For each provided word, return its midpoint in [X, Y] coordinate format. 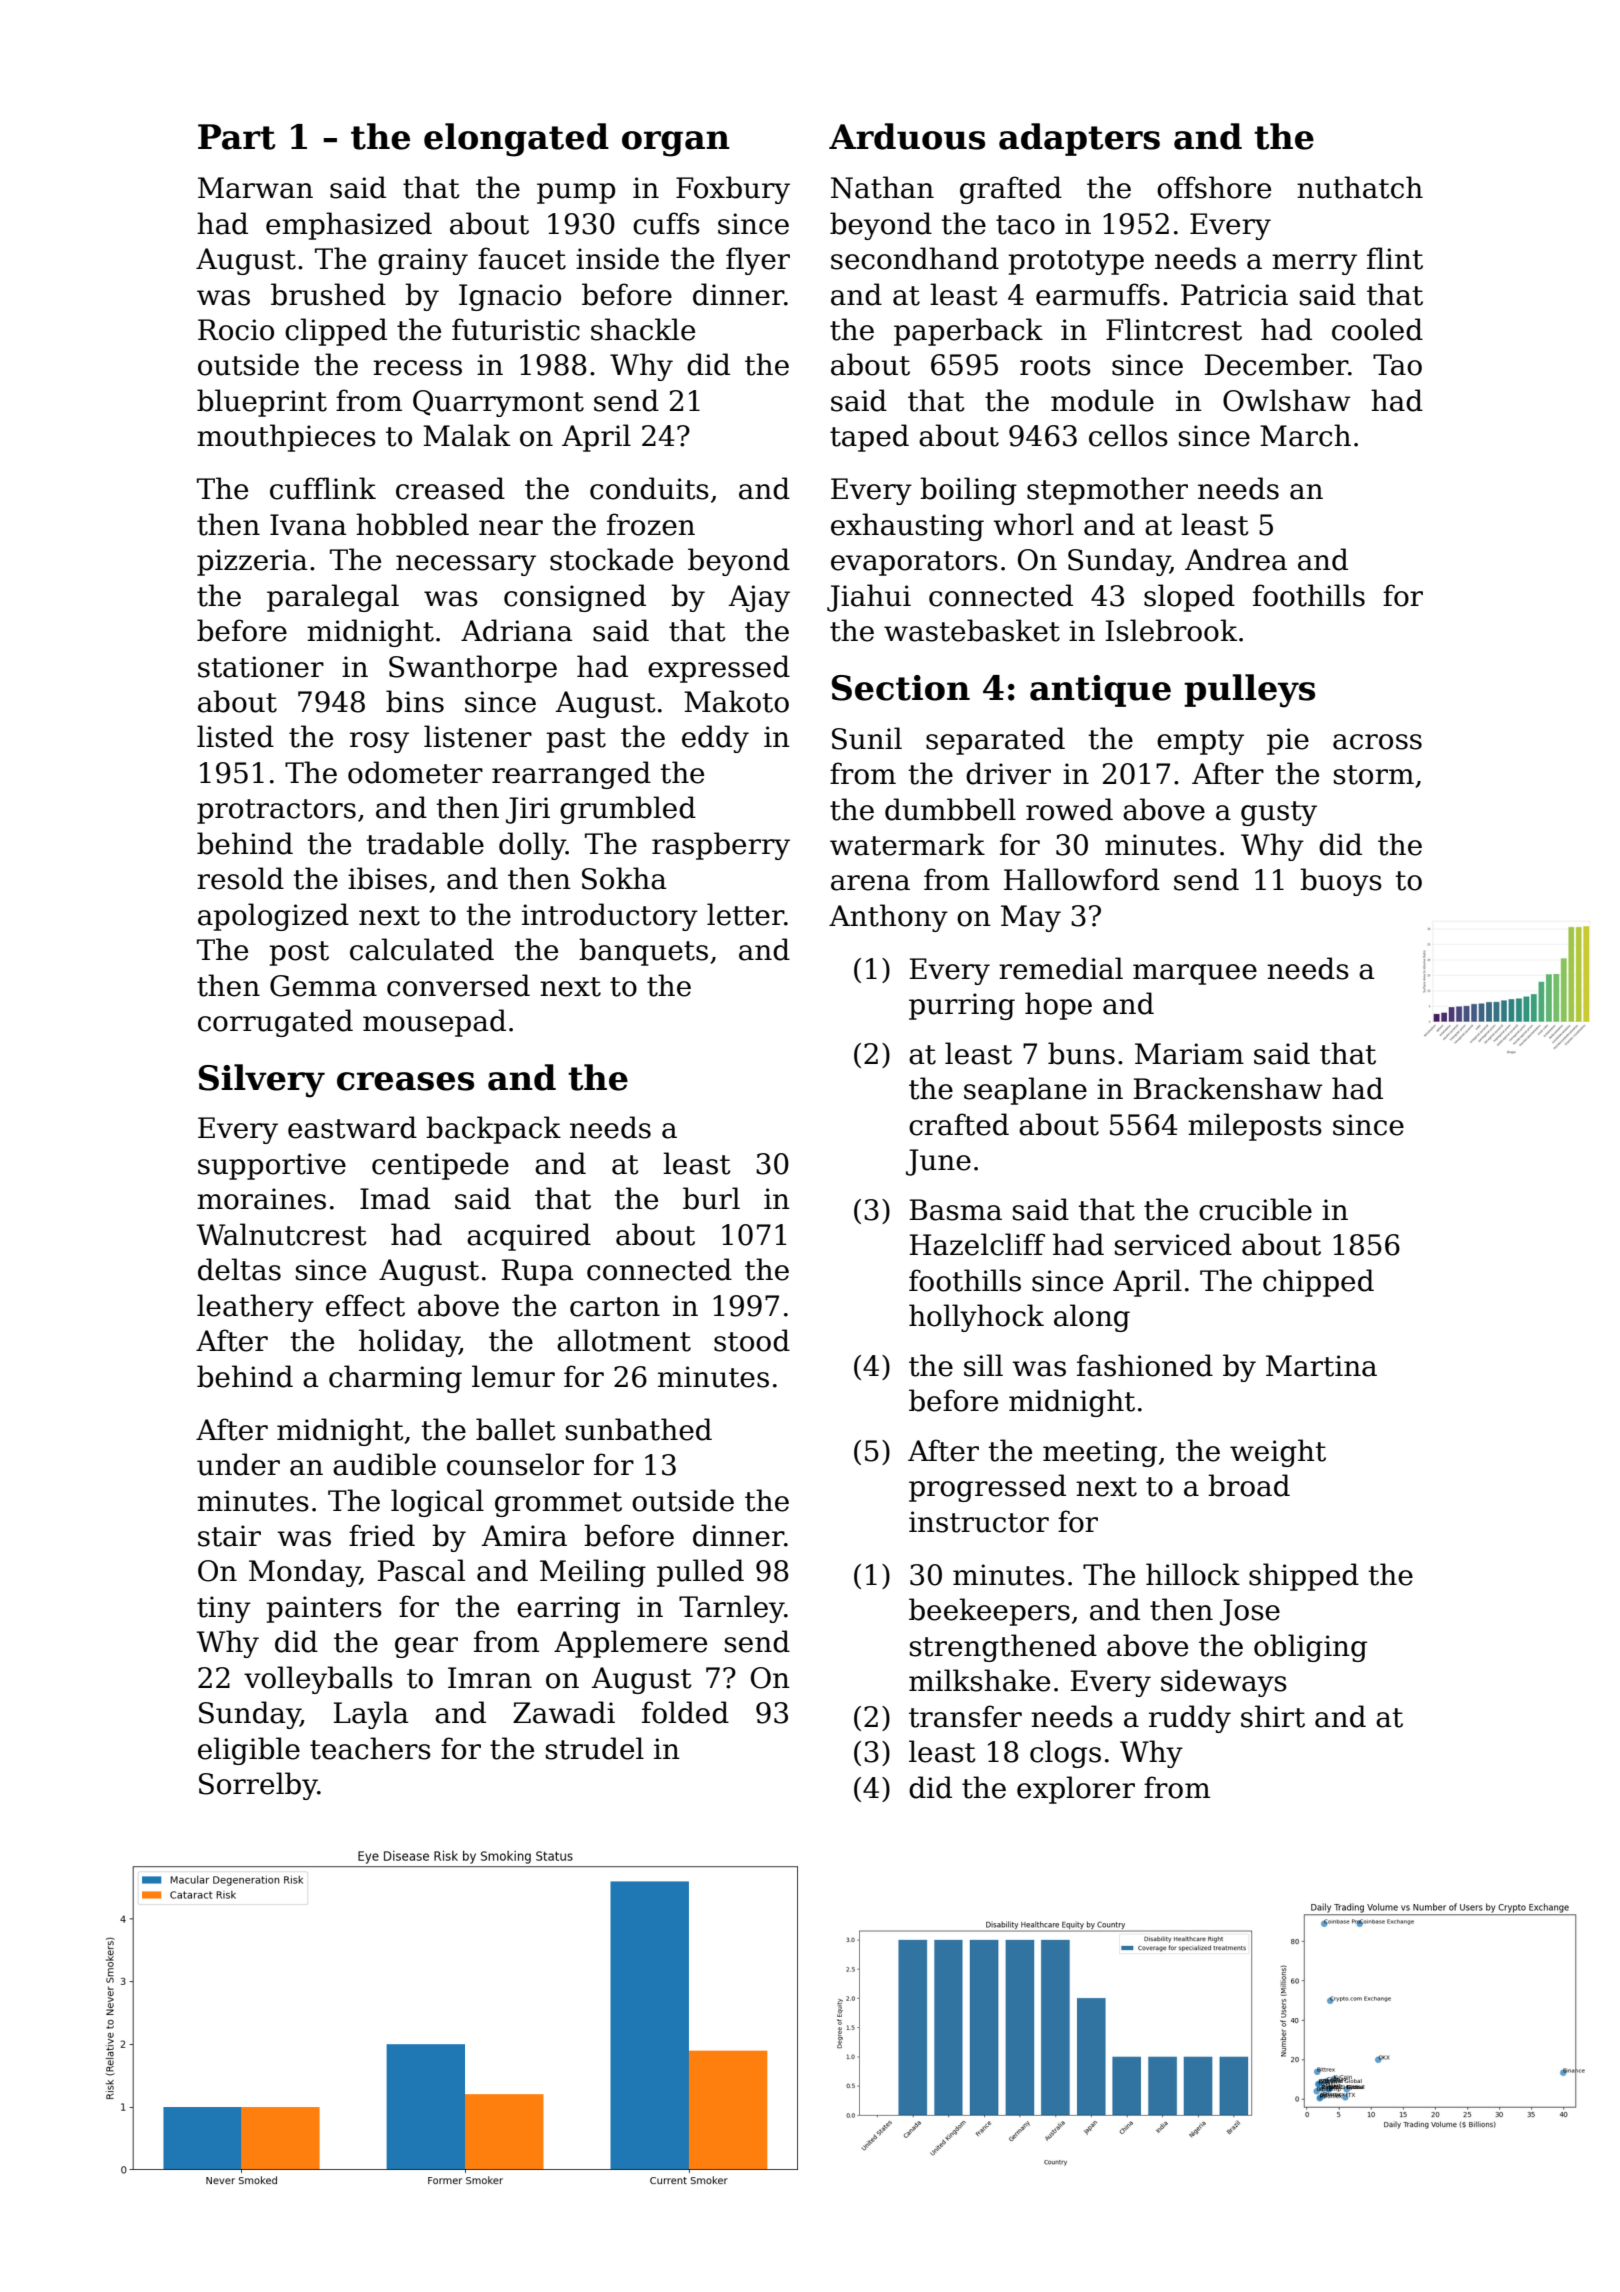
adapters [1079, 139]
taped [869, 438]
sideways [1224, 1683]
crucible [1255, 1209]
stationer [261, 667]
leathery [255, 1308]
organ [676, 144]
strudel [595, 1748]
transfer [965, 1716]
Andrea [1236, 559]
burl [711, 1198]
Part [237, 137]
